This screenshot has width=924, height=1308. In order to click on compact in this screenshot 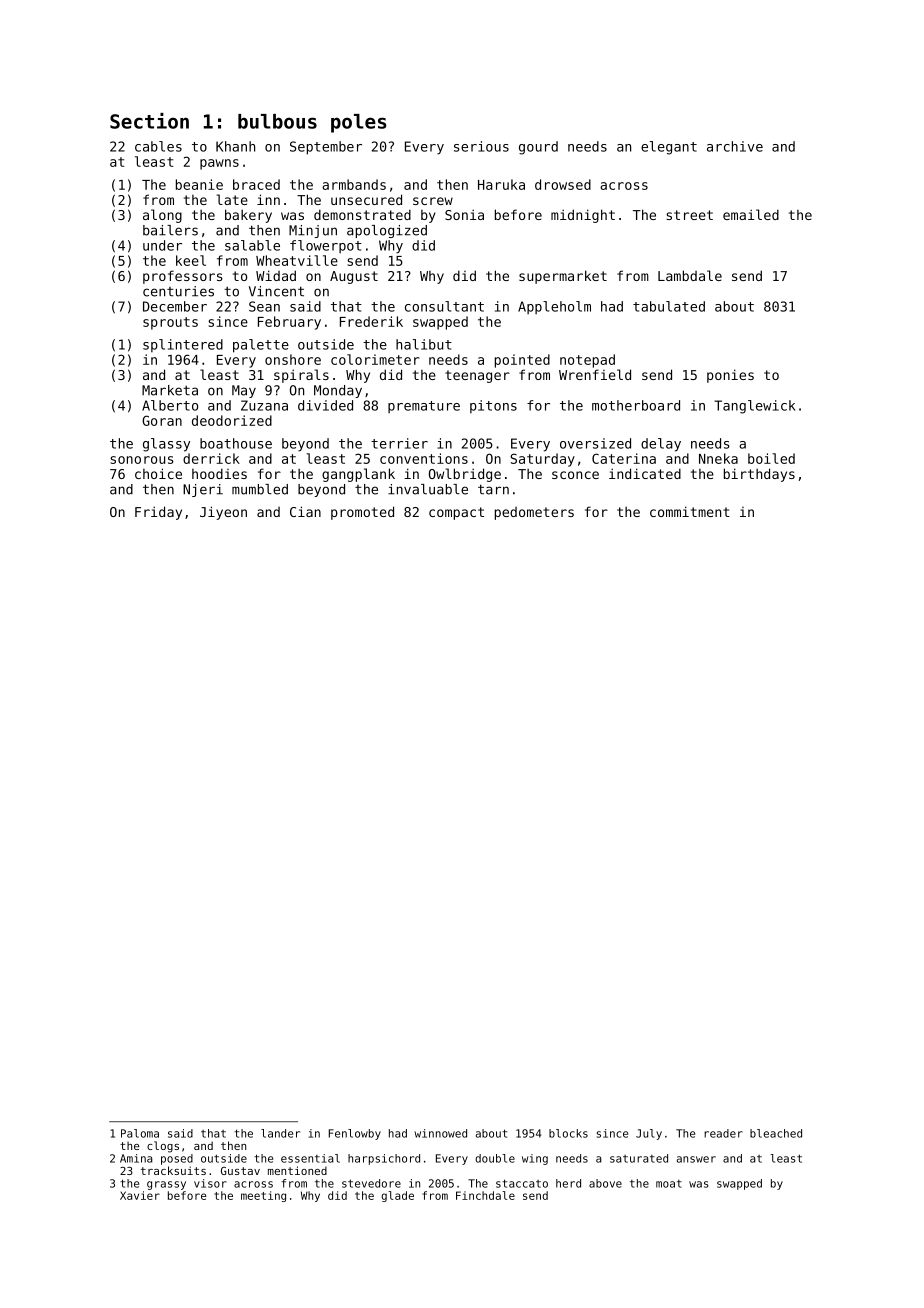, I will do `click(456, 513)`.
